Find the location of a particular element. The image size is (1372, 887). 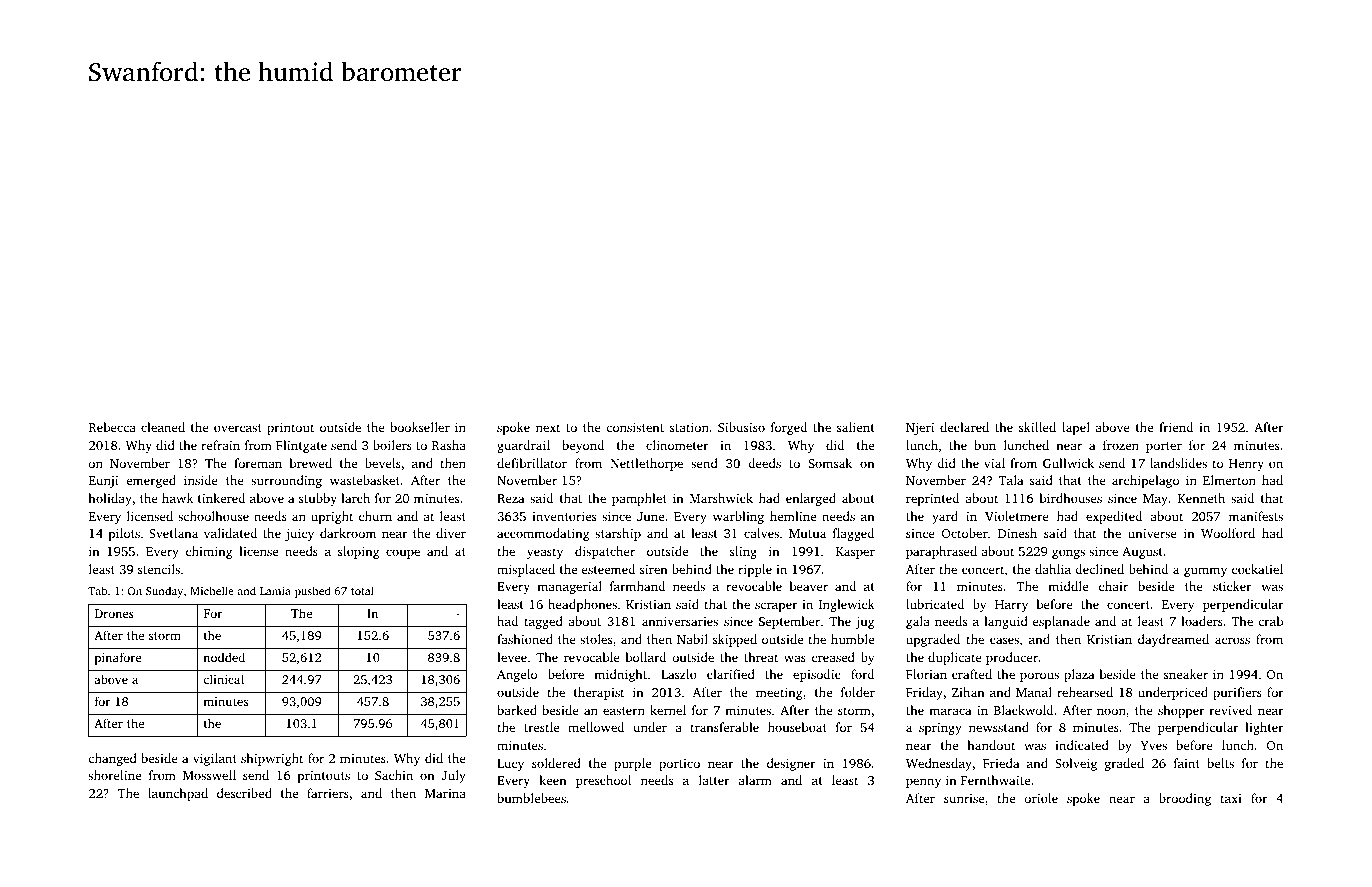

foreman is located at coordinates (258, 463).
